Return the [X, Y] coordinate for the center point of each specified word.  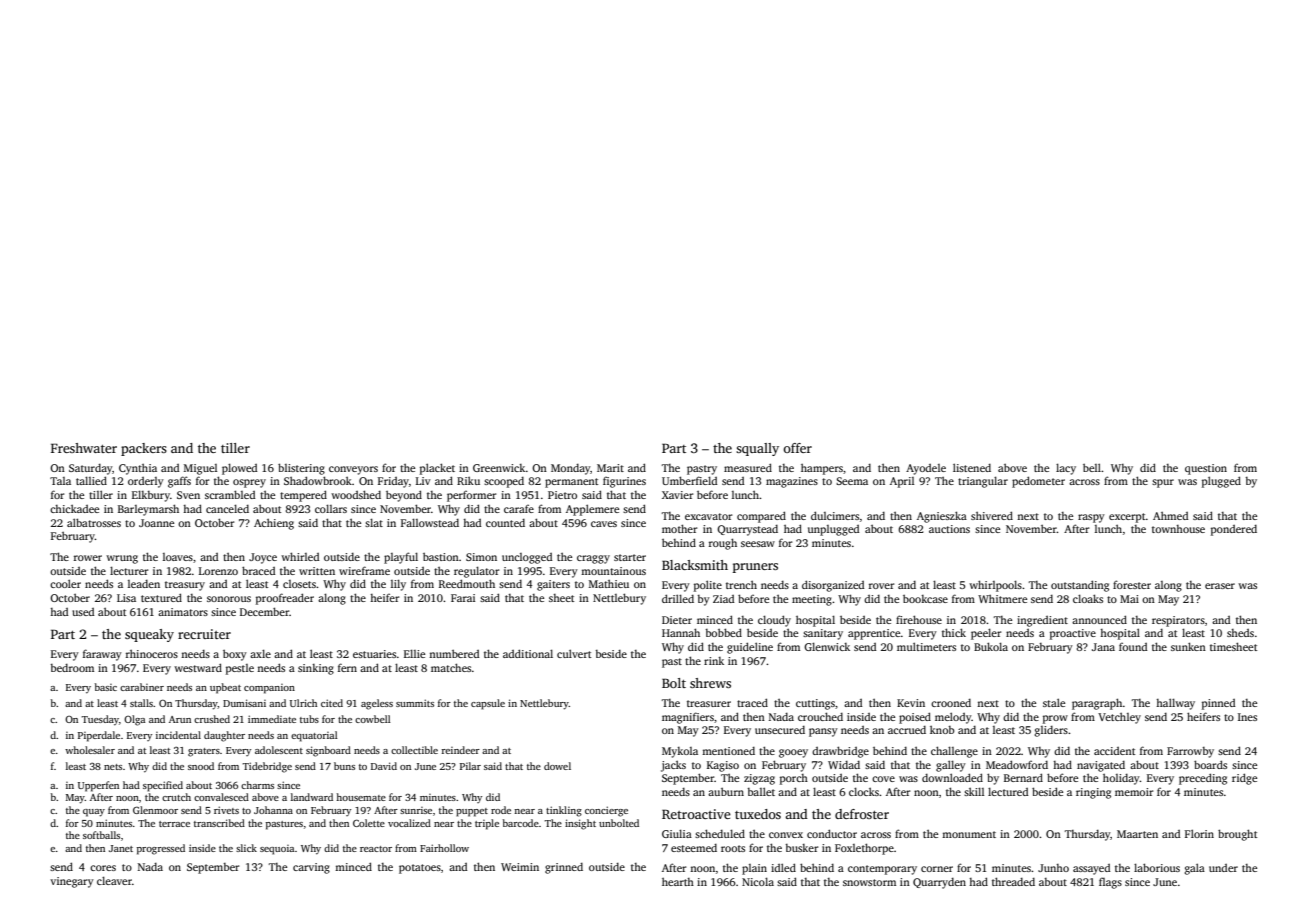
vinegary [72, 882]
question [1206, 469]
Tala [60, 481]
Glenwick [827, 646]
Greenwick [499, 468]
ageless [377, 704]
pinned [1218, 704]
